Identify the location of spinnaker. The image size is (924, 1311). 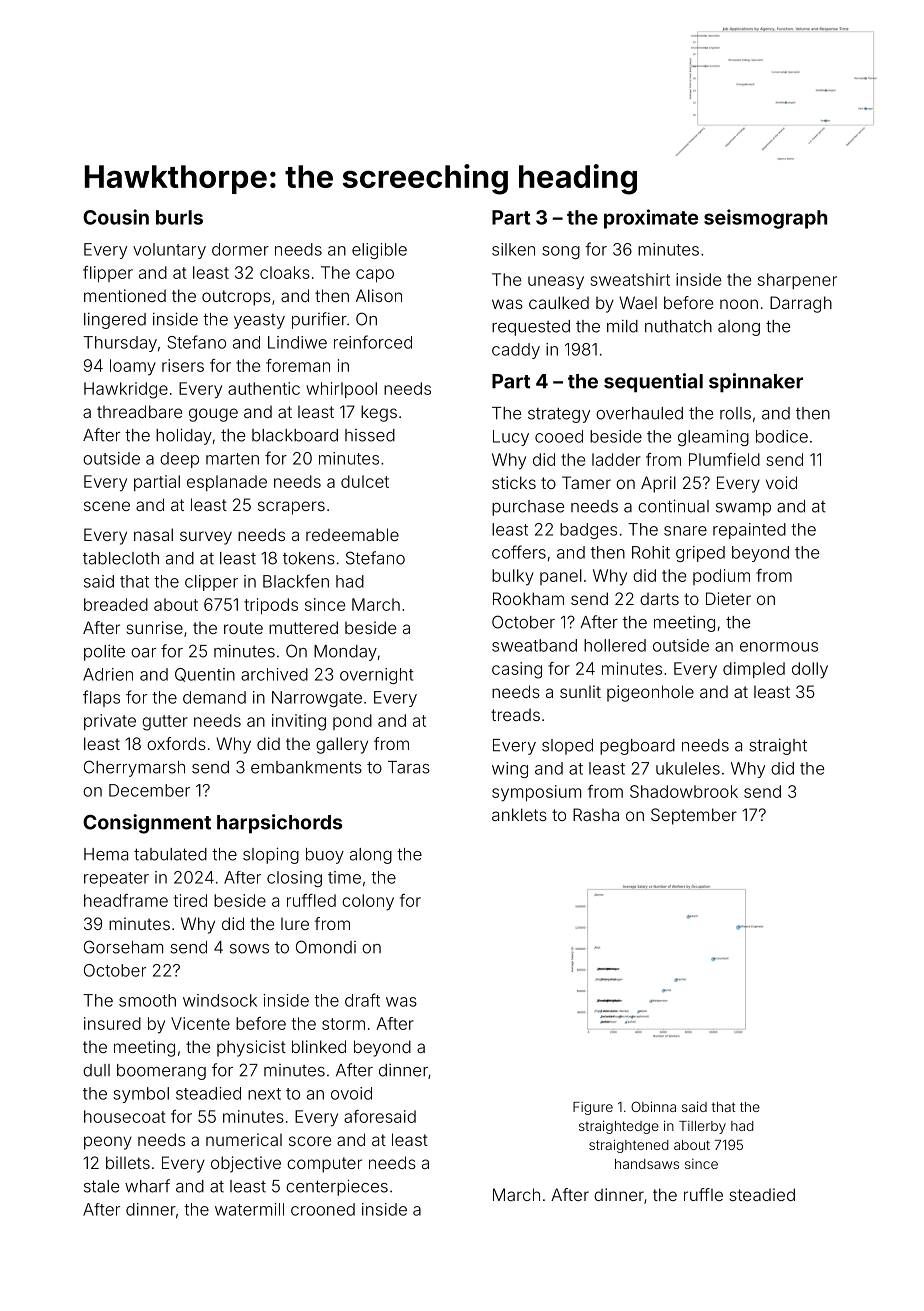
(756, 383).
